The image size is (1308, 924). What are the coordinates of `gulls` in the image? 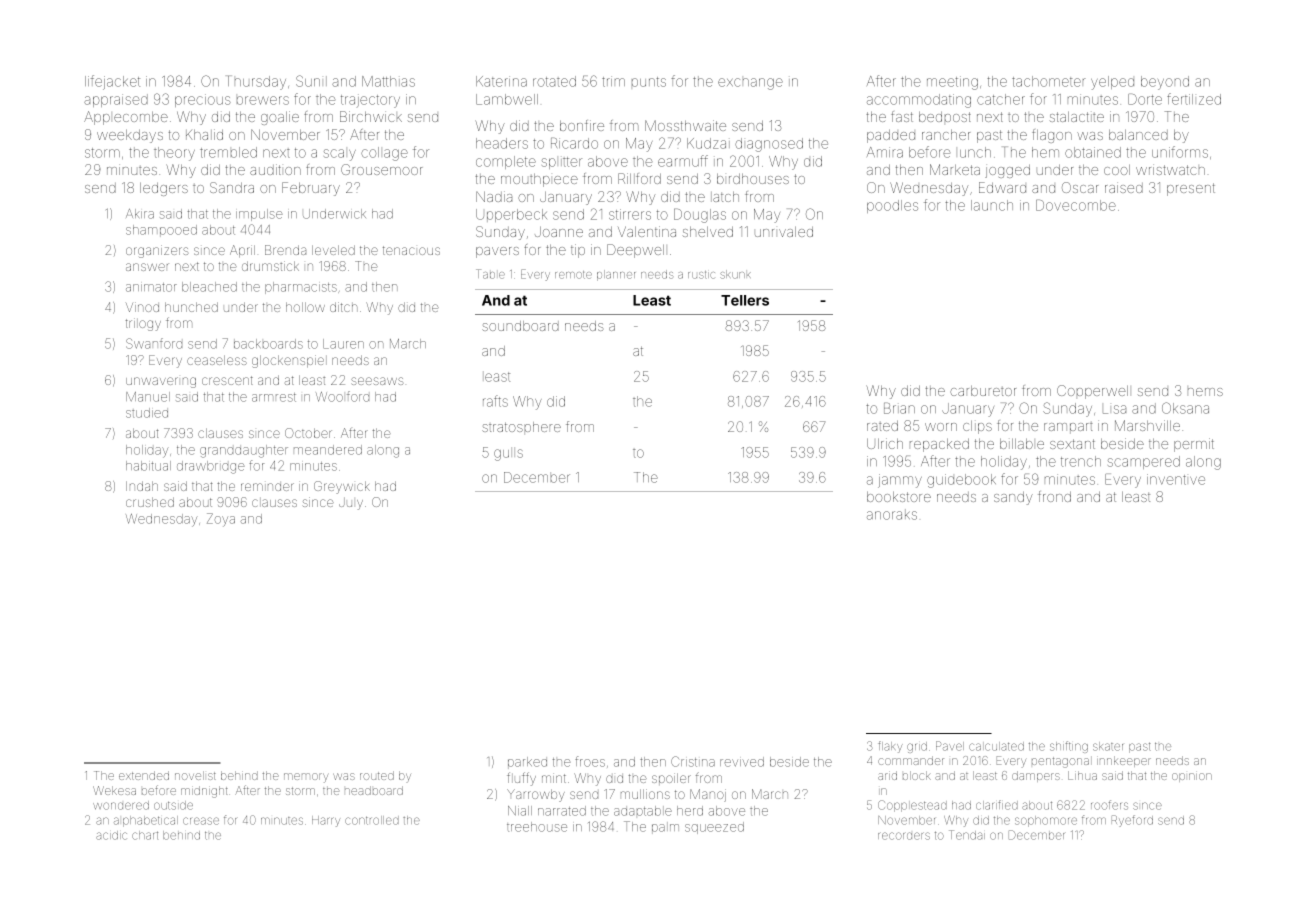 It's located at (508, 455).
